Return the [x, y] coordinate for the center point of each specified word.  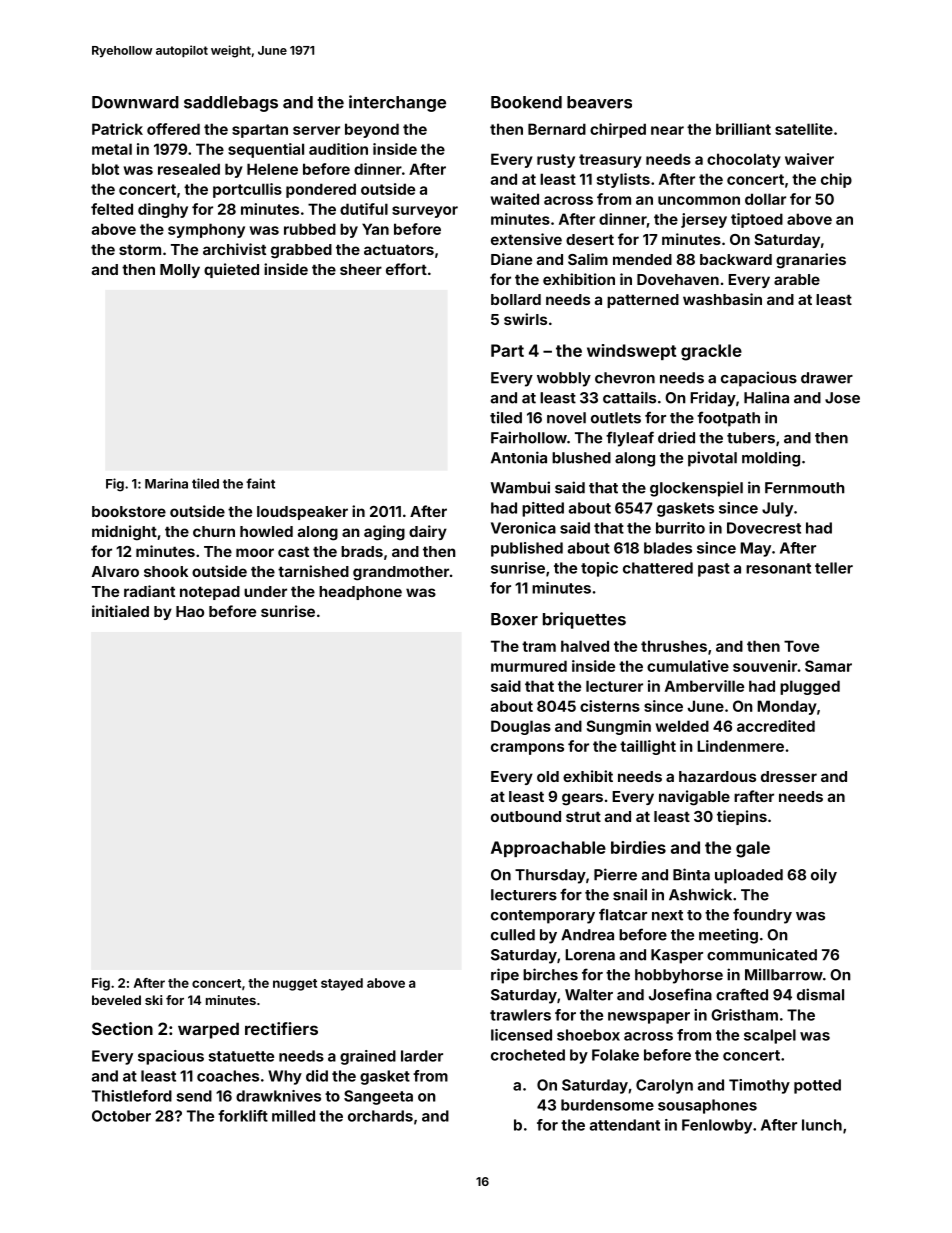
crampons [527, 749]
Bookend [526, 102]
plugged [810, 687]
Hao [190, 611]
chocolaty [744, 160]
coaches [228, 1076]
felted [112, 209]
